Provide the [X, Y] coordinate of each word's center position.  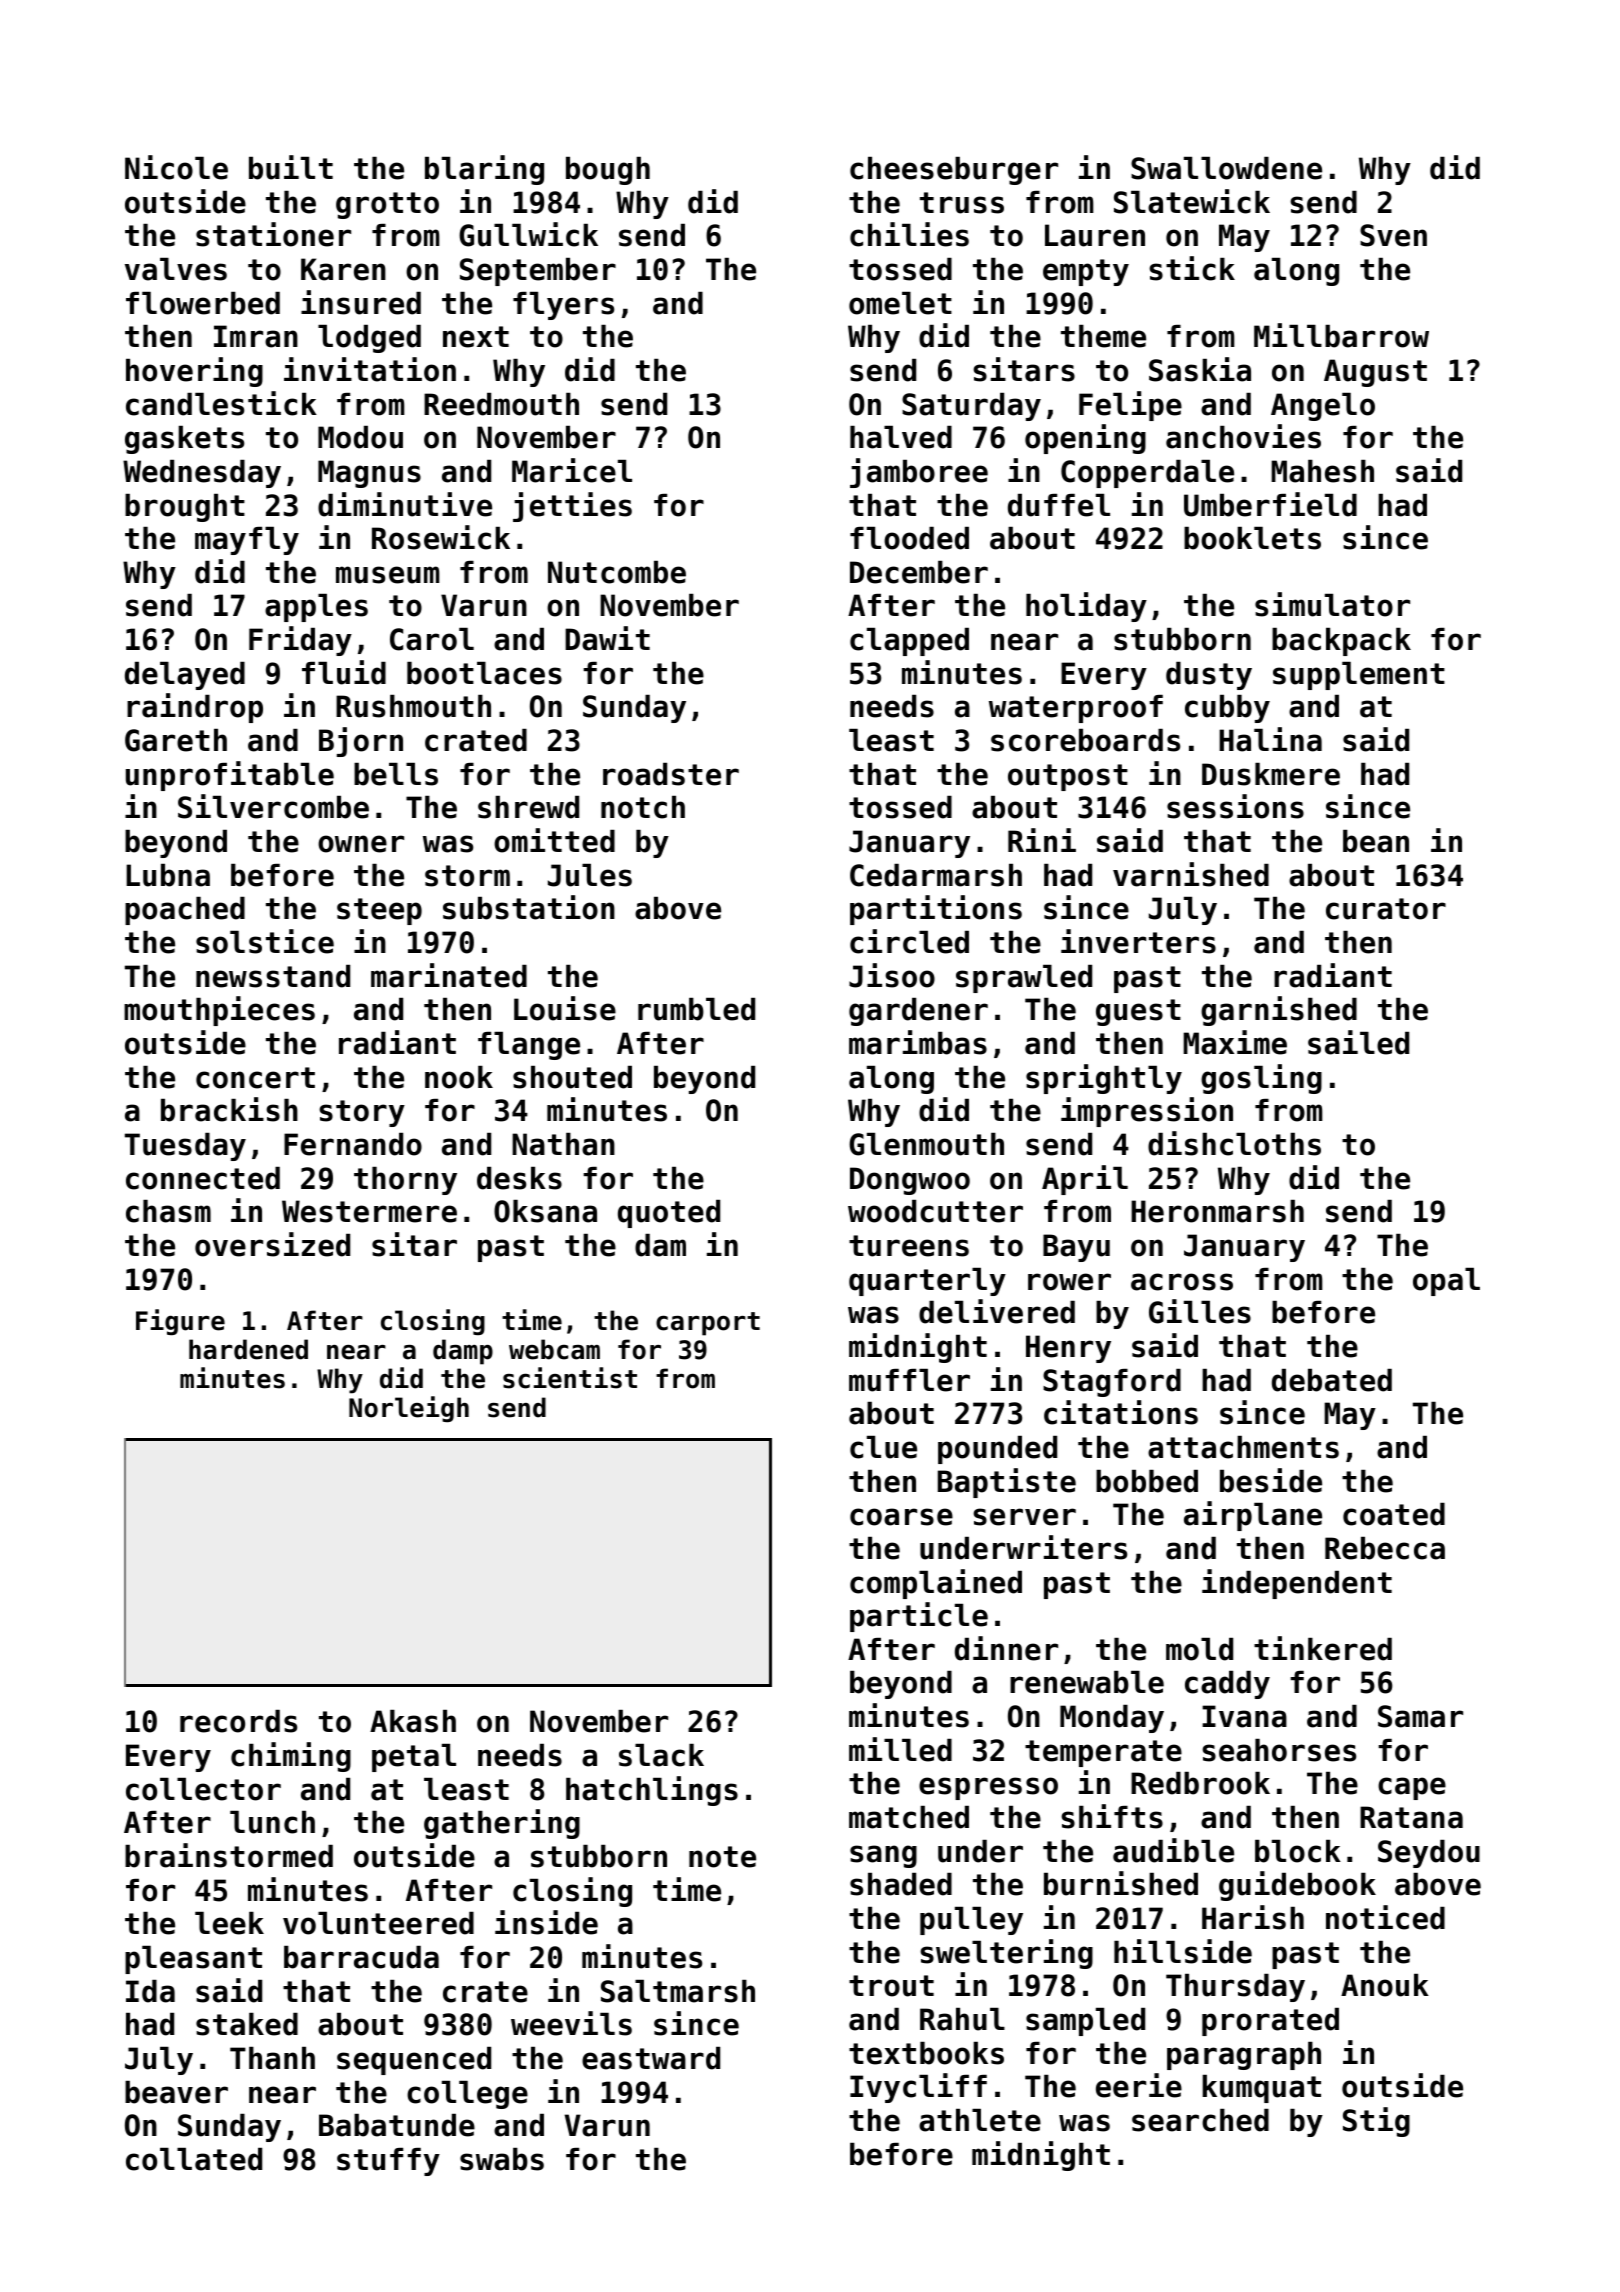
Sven [1393, 235]
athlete [980, 2120]
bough [608, 171]
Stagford [1112, 1383]
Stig [1376, 2122]
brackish [229, 1109]
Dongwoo [910, 1181]
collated [194, 2159]
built [291, 167]
